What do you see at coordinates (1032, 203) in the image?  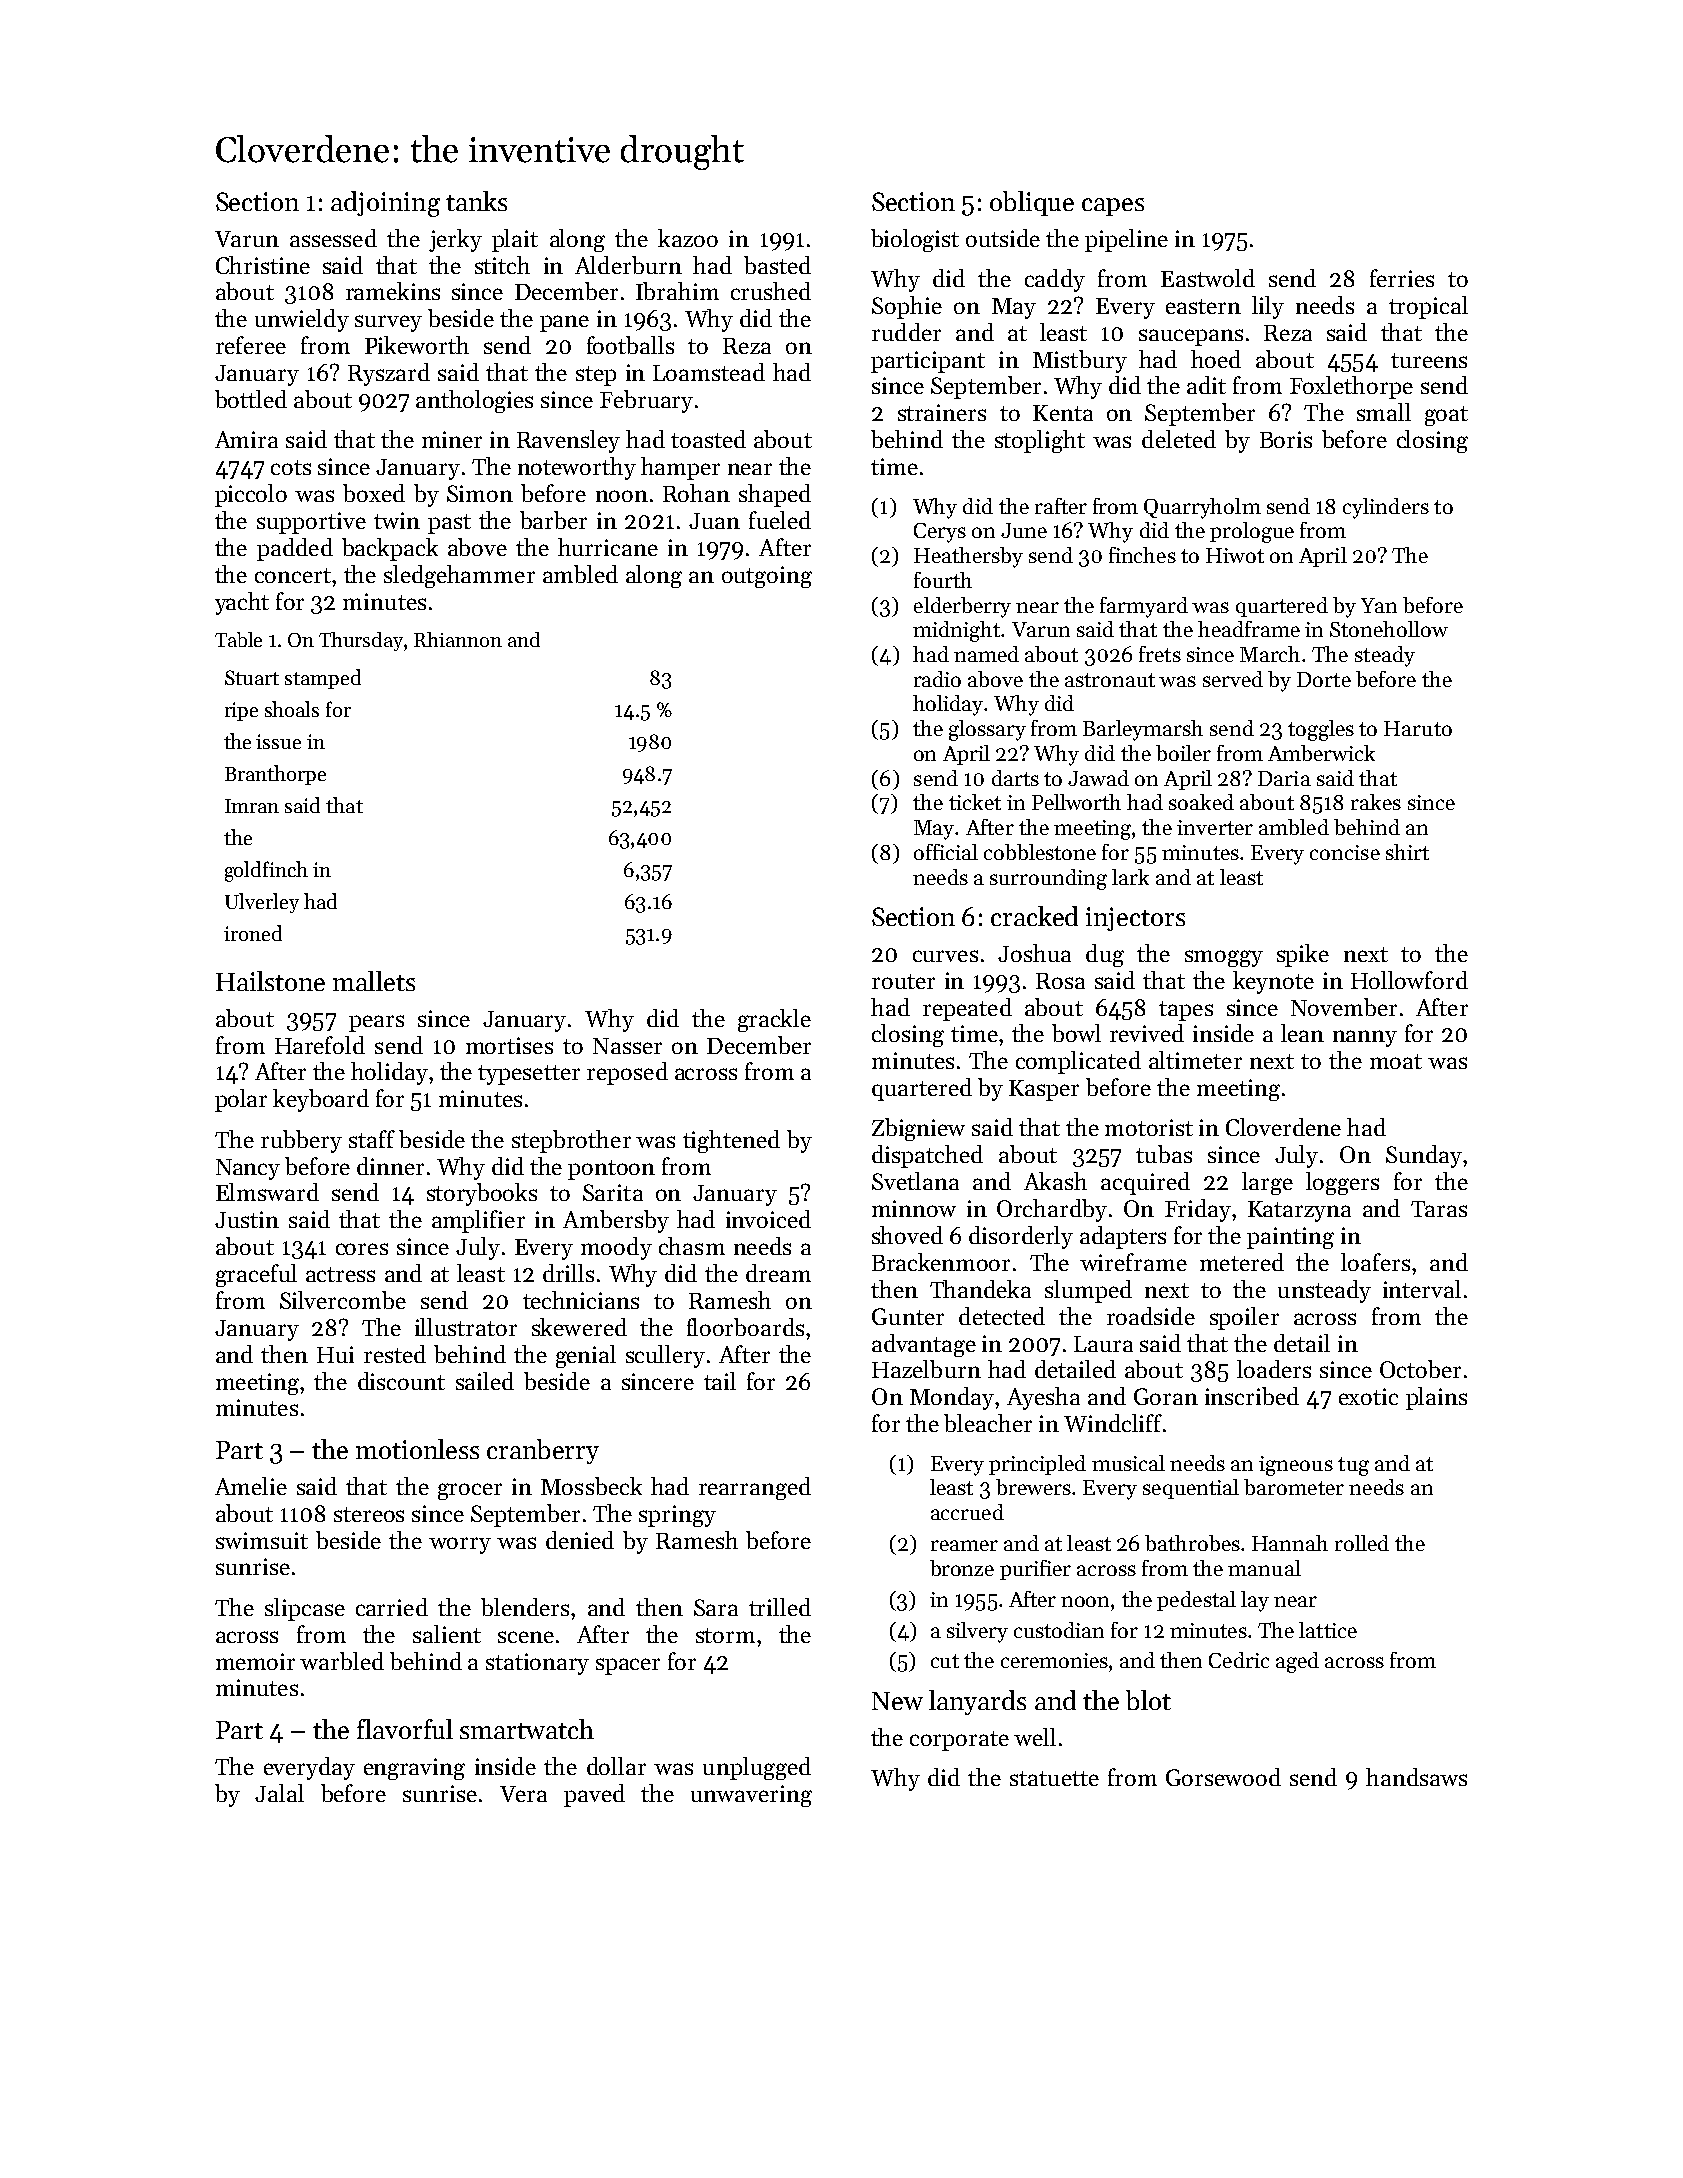 I see `oblique` at bounding box center [1032, 203].
